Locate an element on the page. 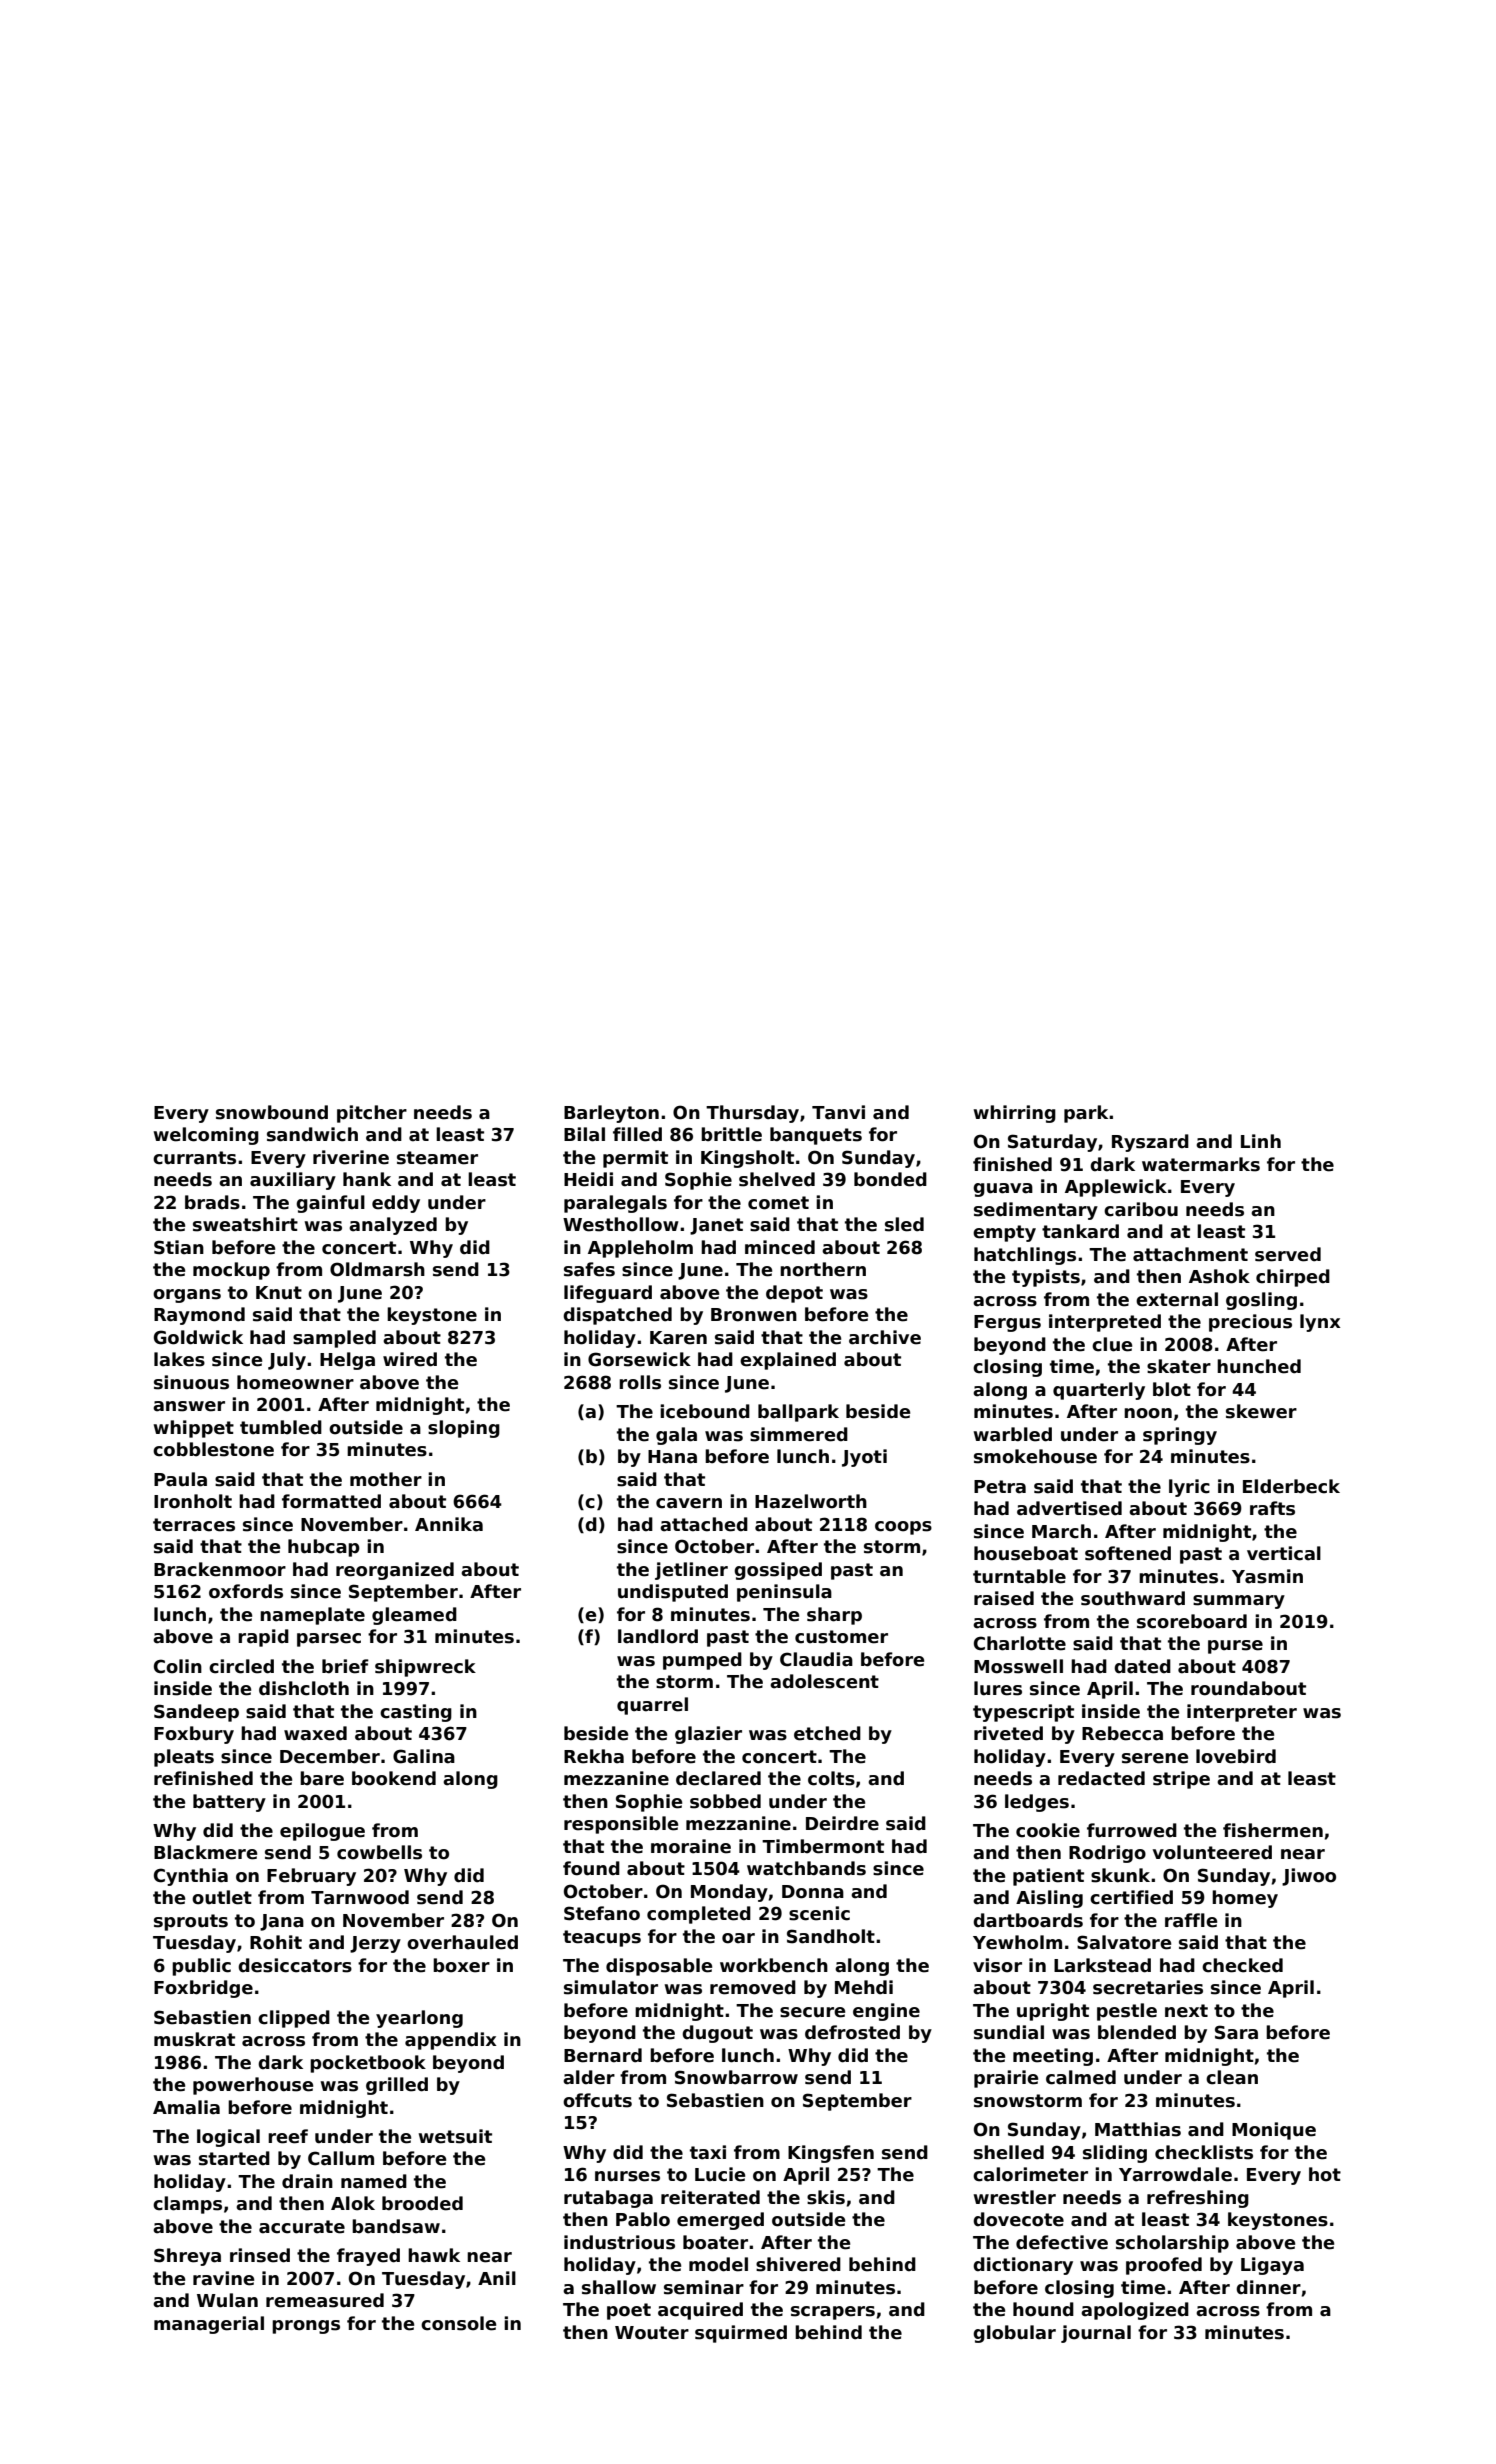 The height and width of the image is (2464, 1496). dartboards is located at coordinates (1028, 1920).
